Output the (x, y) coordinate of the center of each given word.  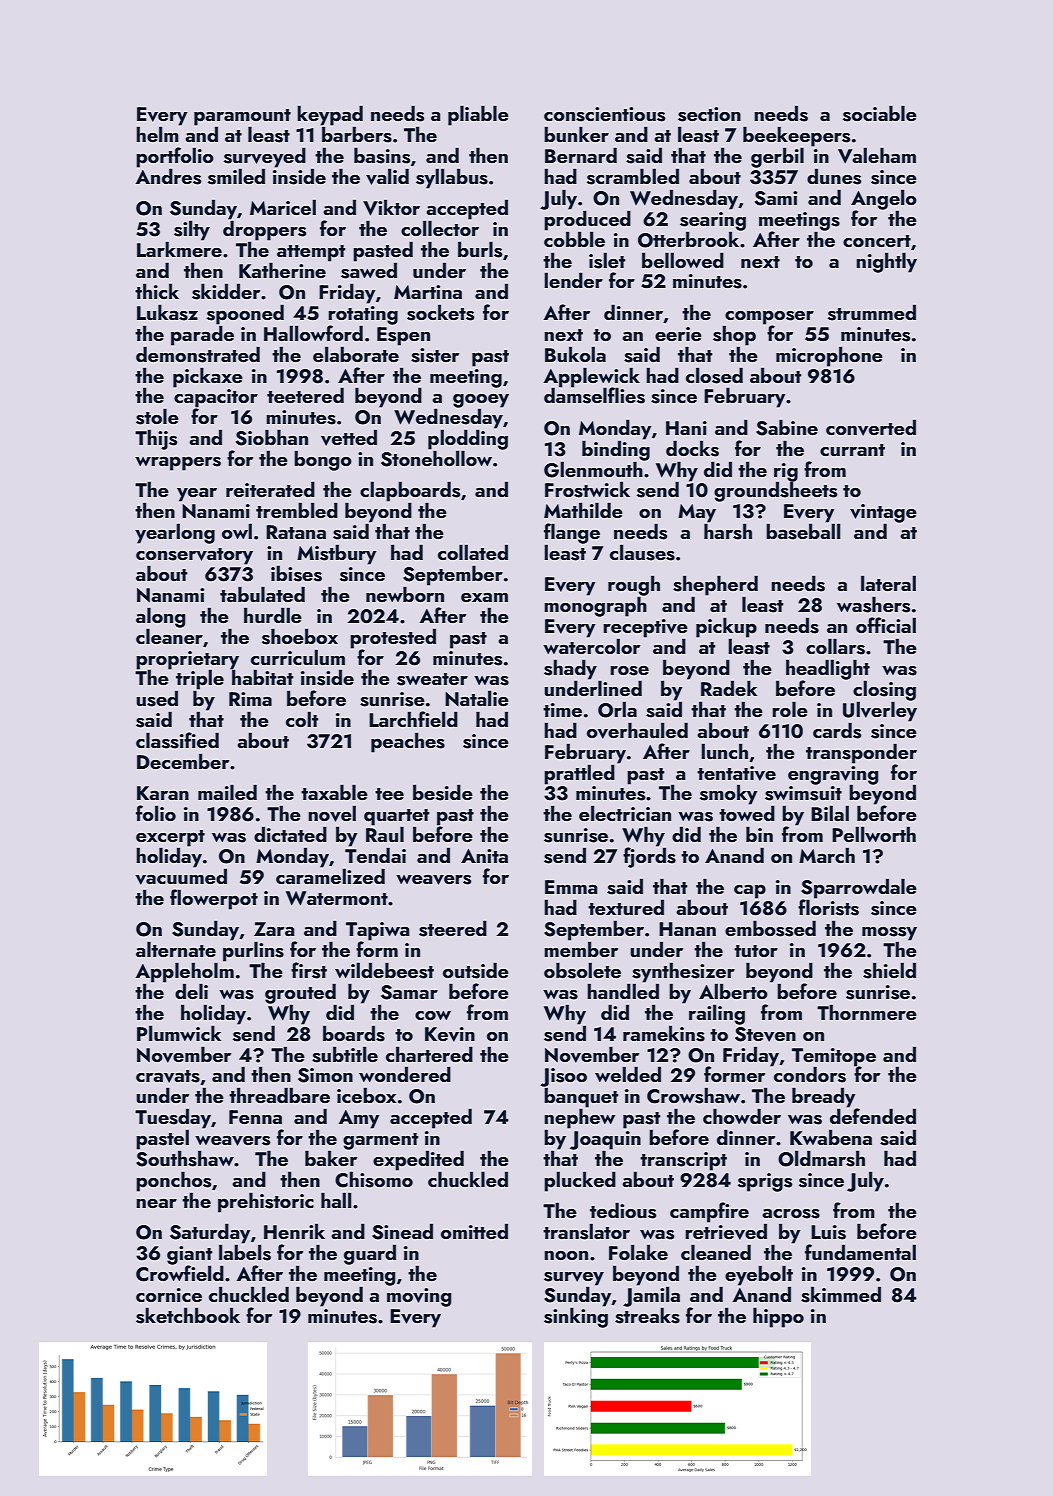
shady (570, 669)
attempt (311, 253)
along (160, 617)
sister (435, 355)
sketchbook (188, 1315)
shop (734, 335)
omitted (474, 1231)
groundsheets (775, 492)
